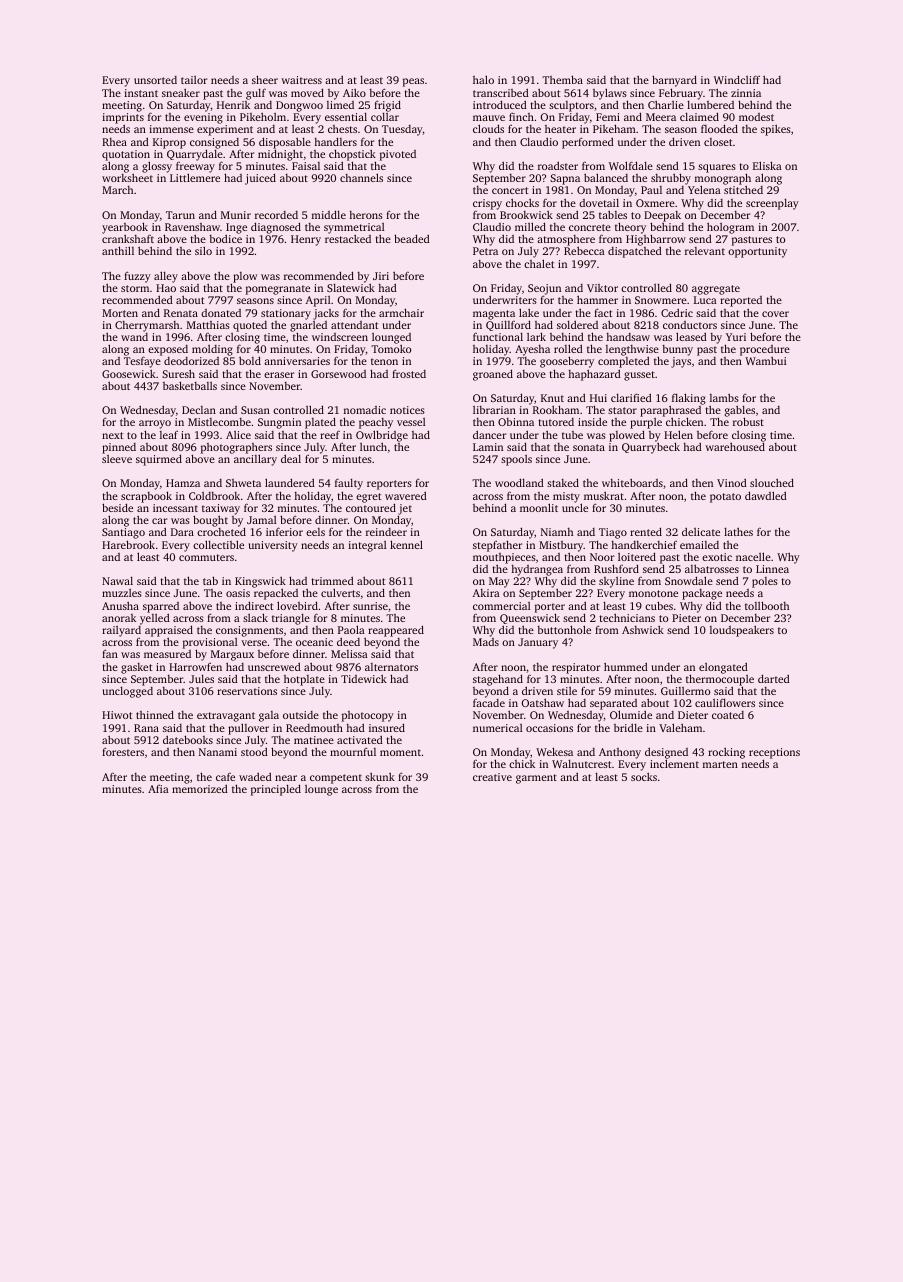 The image size is (903, 1282). What do you see at coordinates (405, 510) in the screenshot?
I see `jet` at bounding box center [405, 510].
